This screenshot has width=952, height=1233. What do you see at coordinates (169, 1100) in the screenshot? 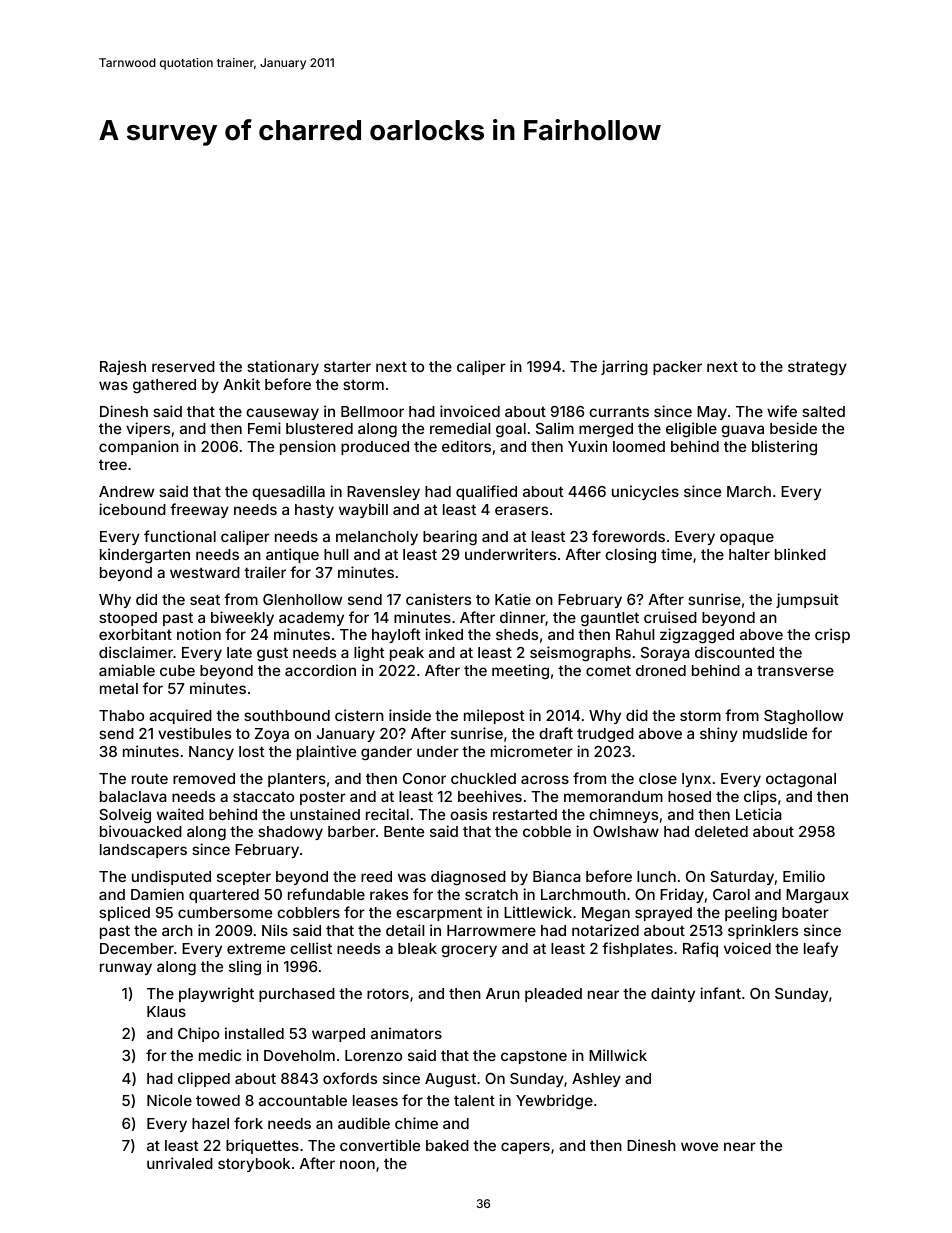
I see `Nicole` at bounding box center [169, 1100].
